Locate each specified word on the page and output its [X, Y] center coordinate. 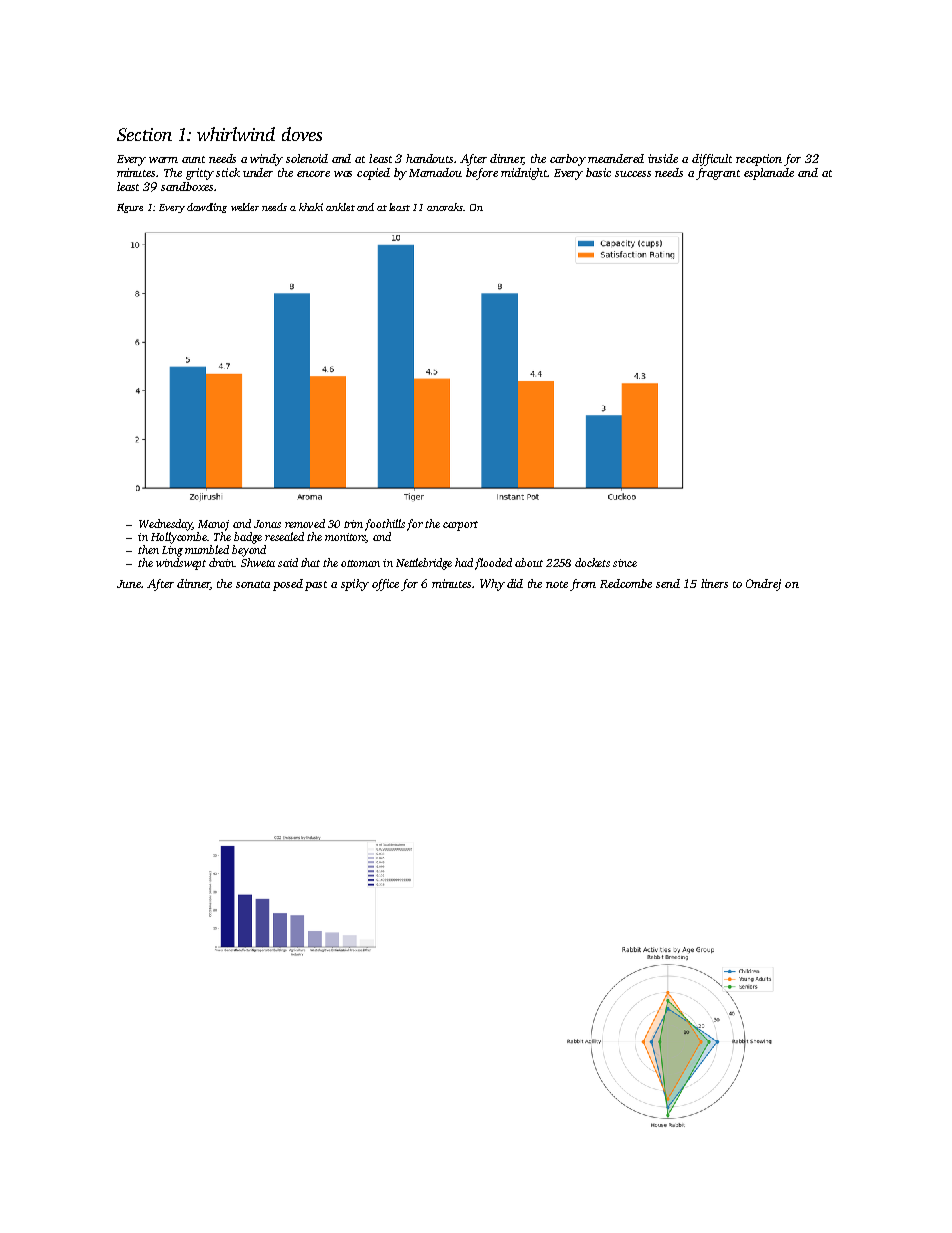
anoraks [445, 207]
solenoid [307, 158]
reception [759, 160]
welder [245, 207]
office [385, 585]
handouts [429, 158]
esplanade [769, 174]
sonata [253, 584]
